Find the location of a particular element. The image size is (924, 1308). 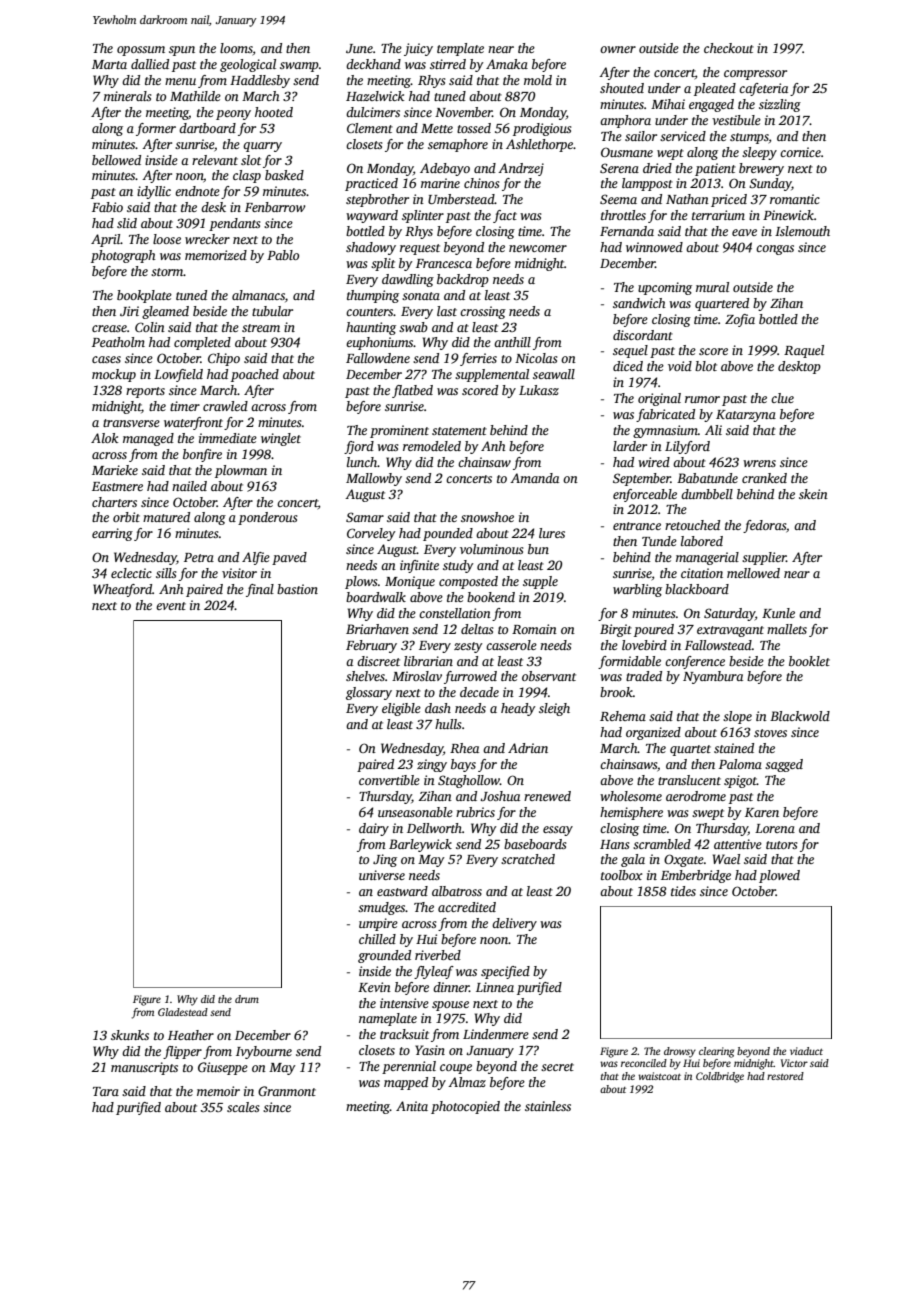

Anita is located at coordinates (412, 1106).
